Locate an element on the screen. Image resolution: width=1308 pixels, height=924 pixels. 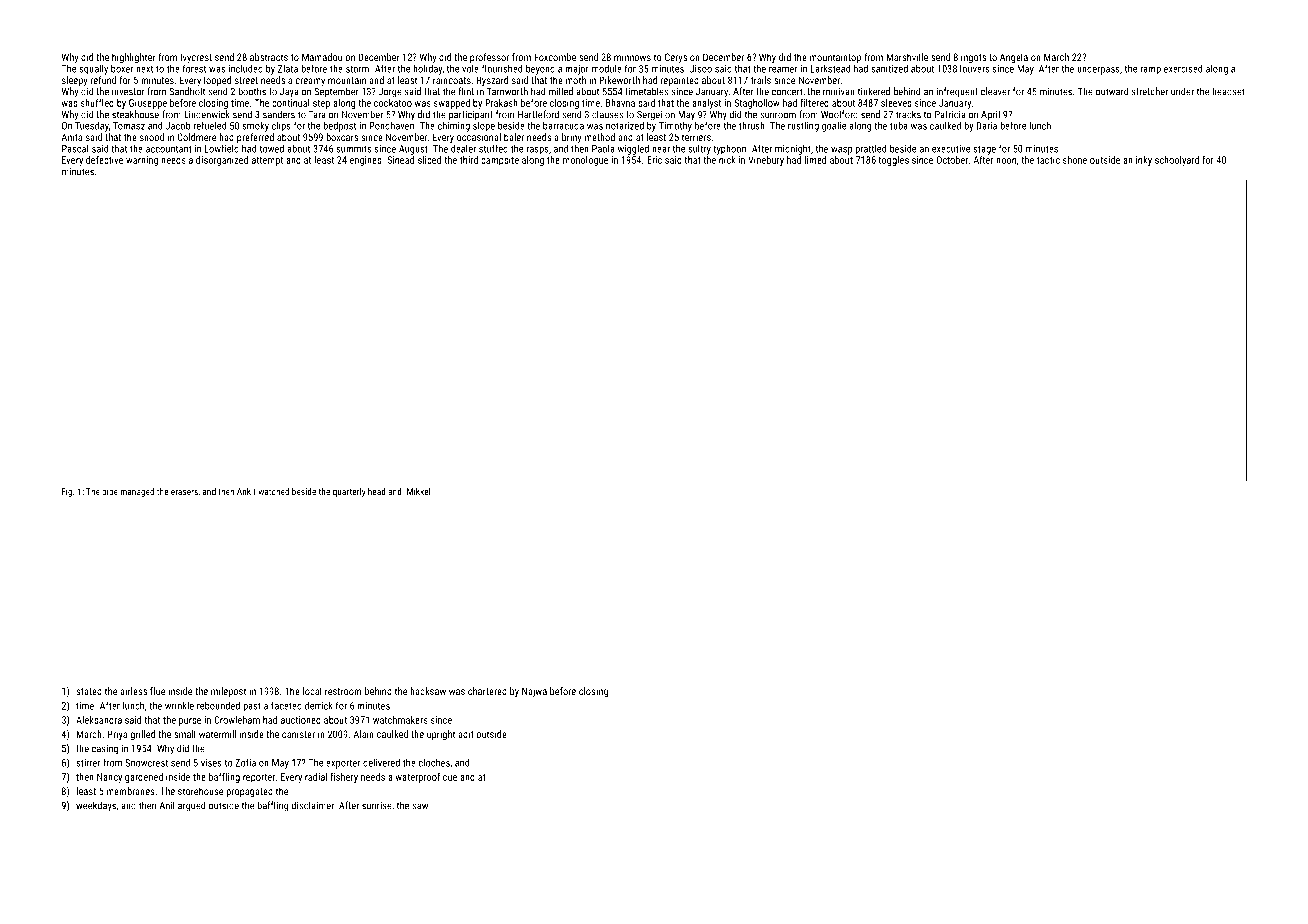
warning is located at coordinates (142, 161).
